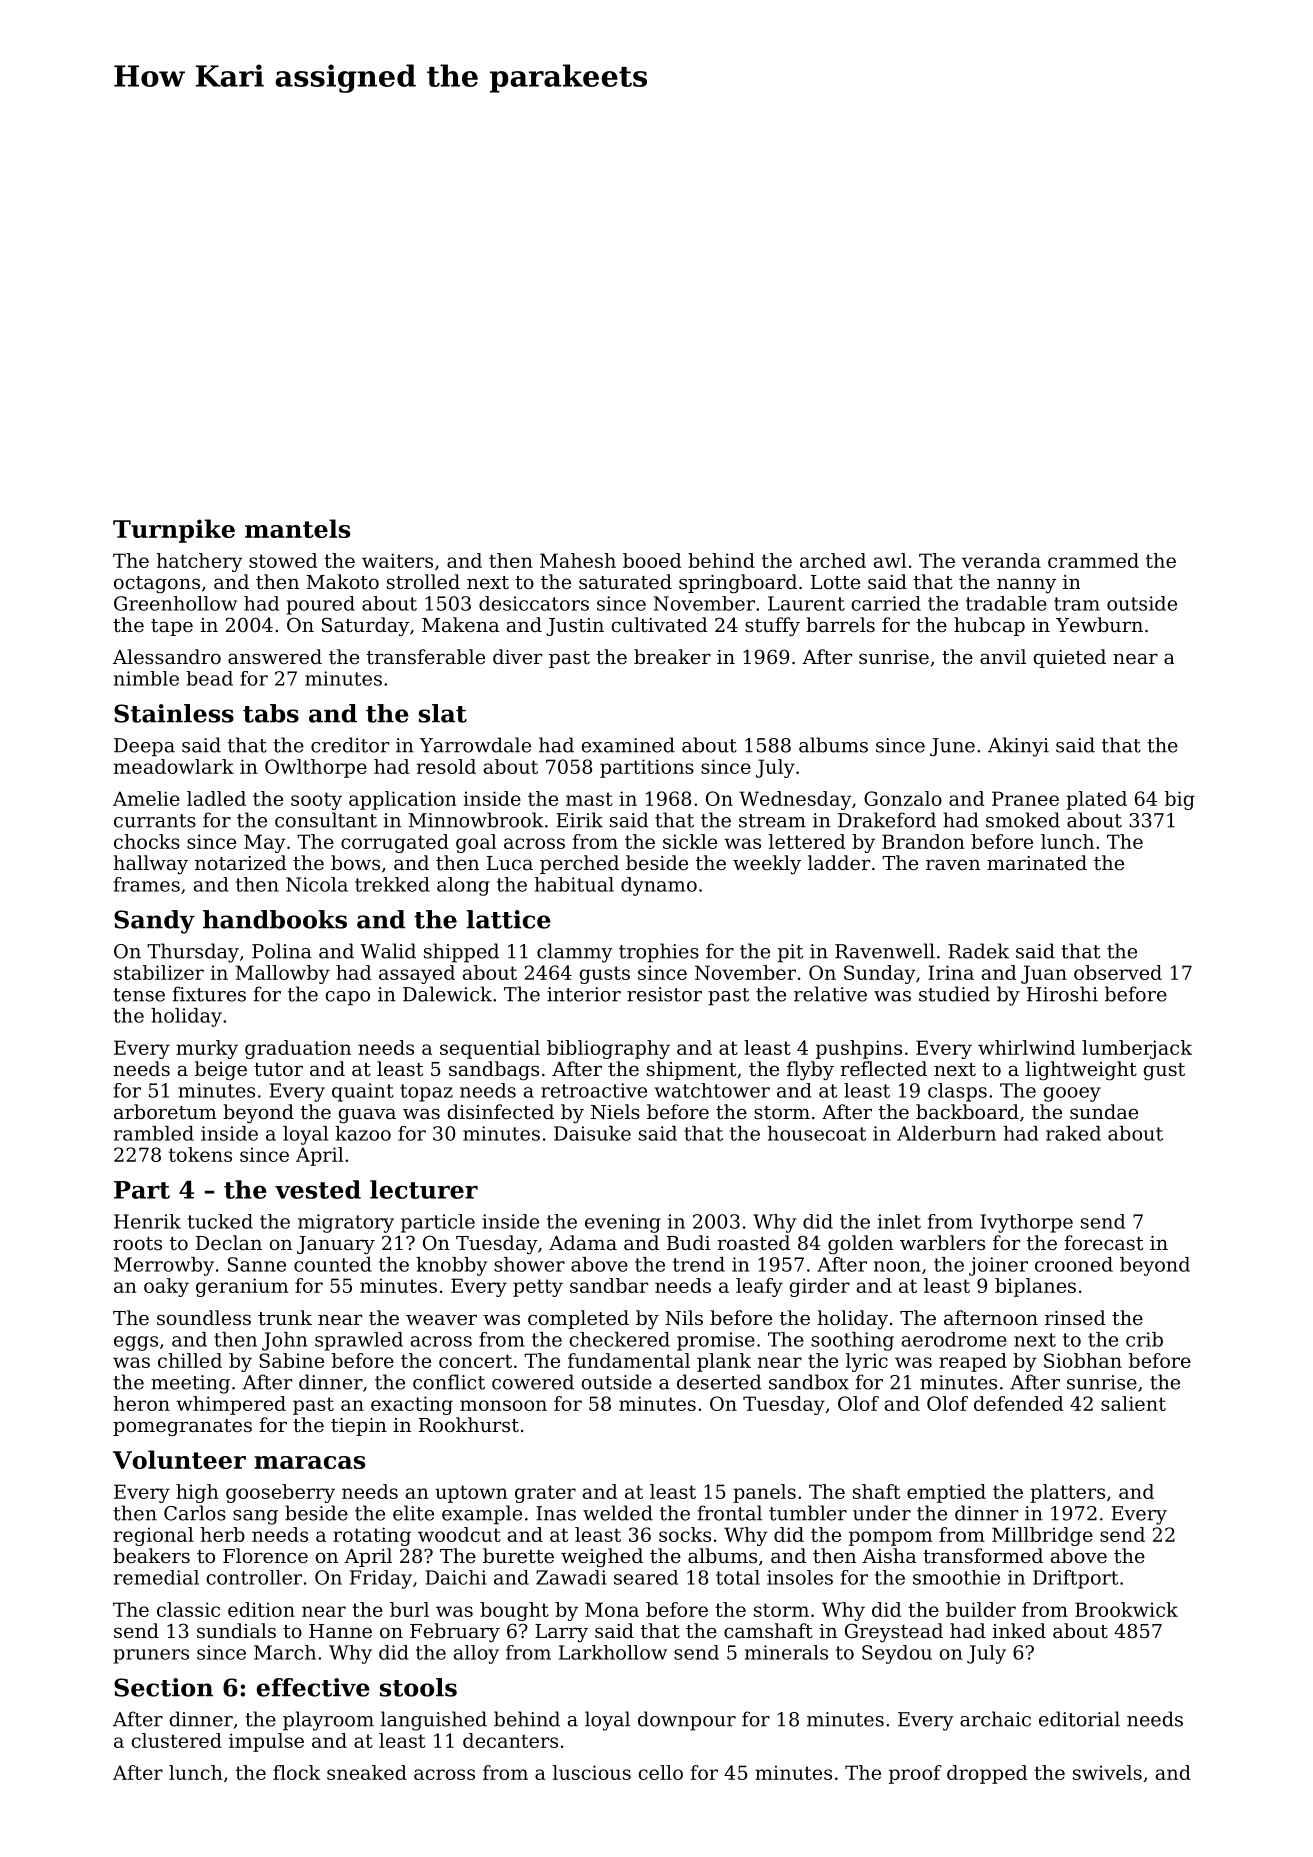  I want to click on veranda, so click(1001, 560).
